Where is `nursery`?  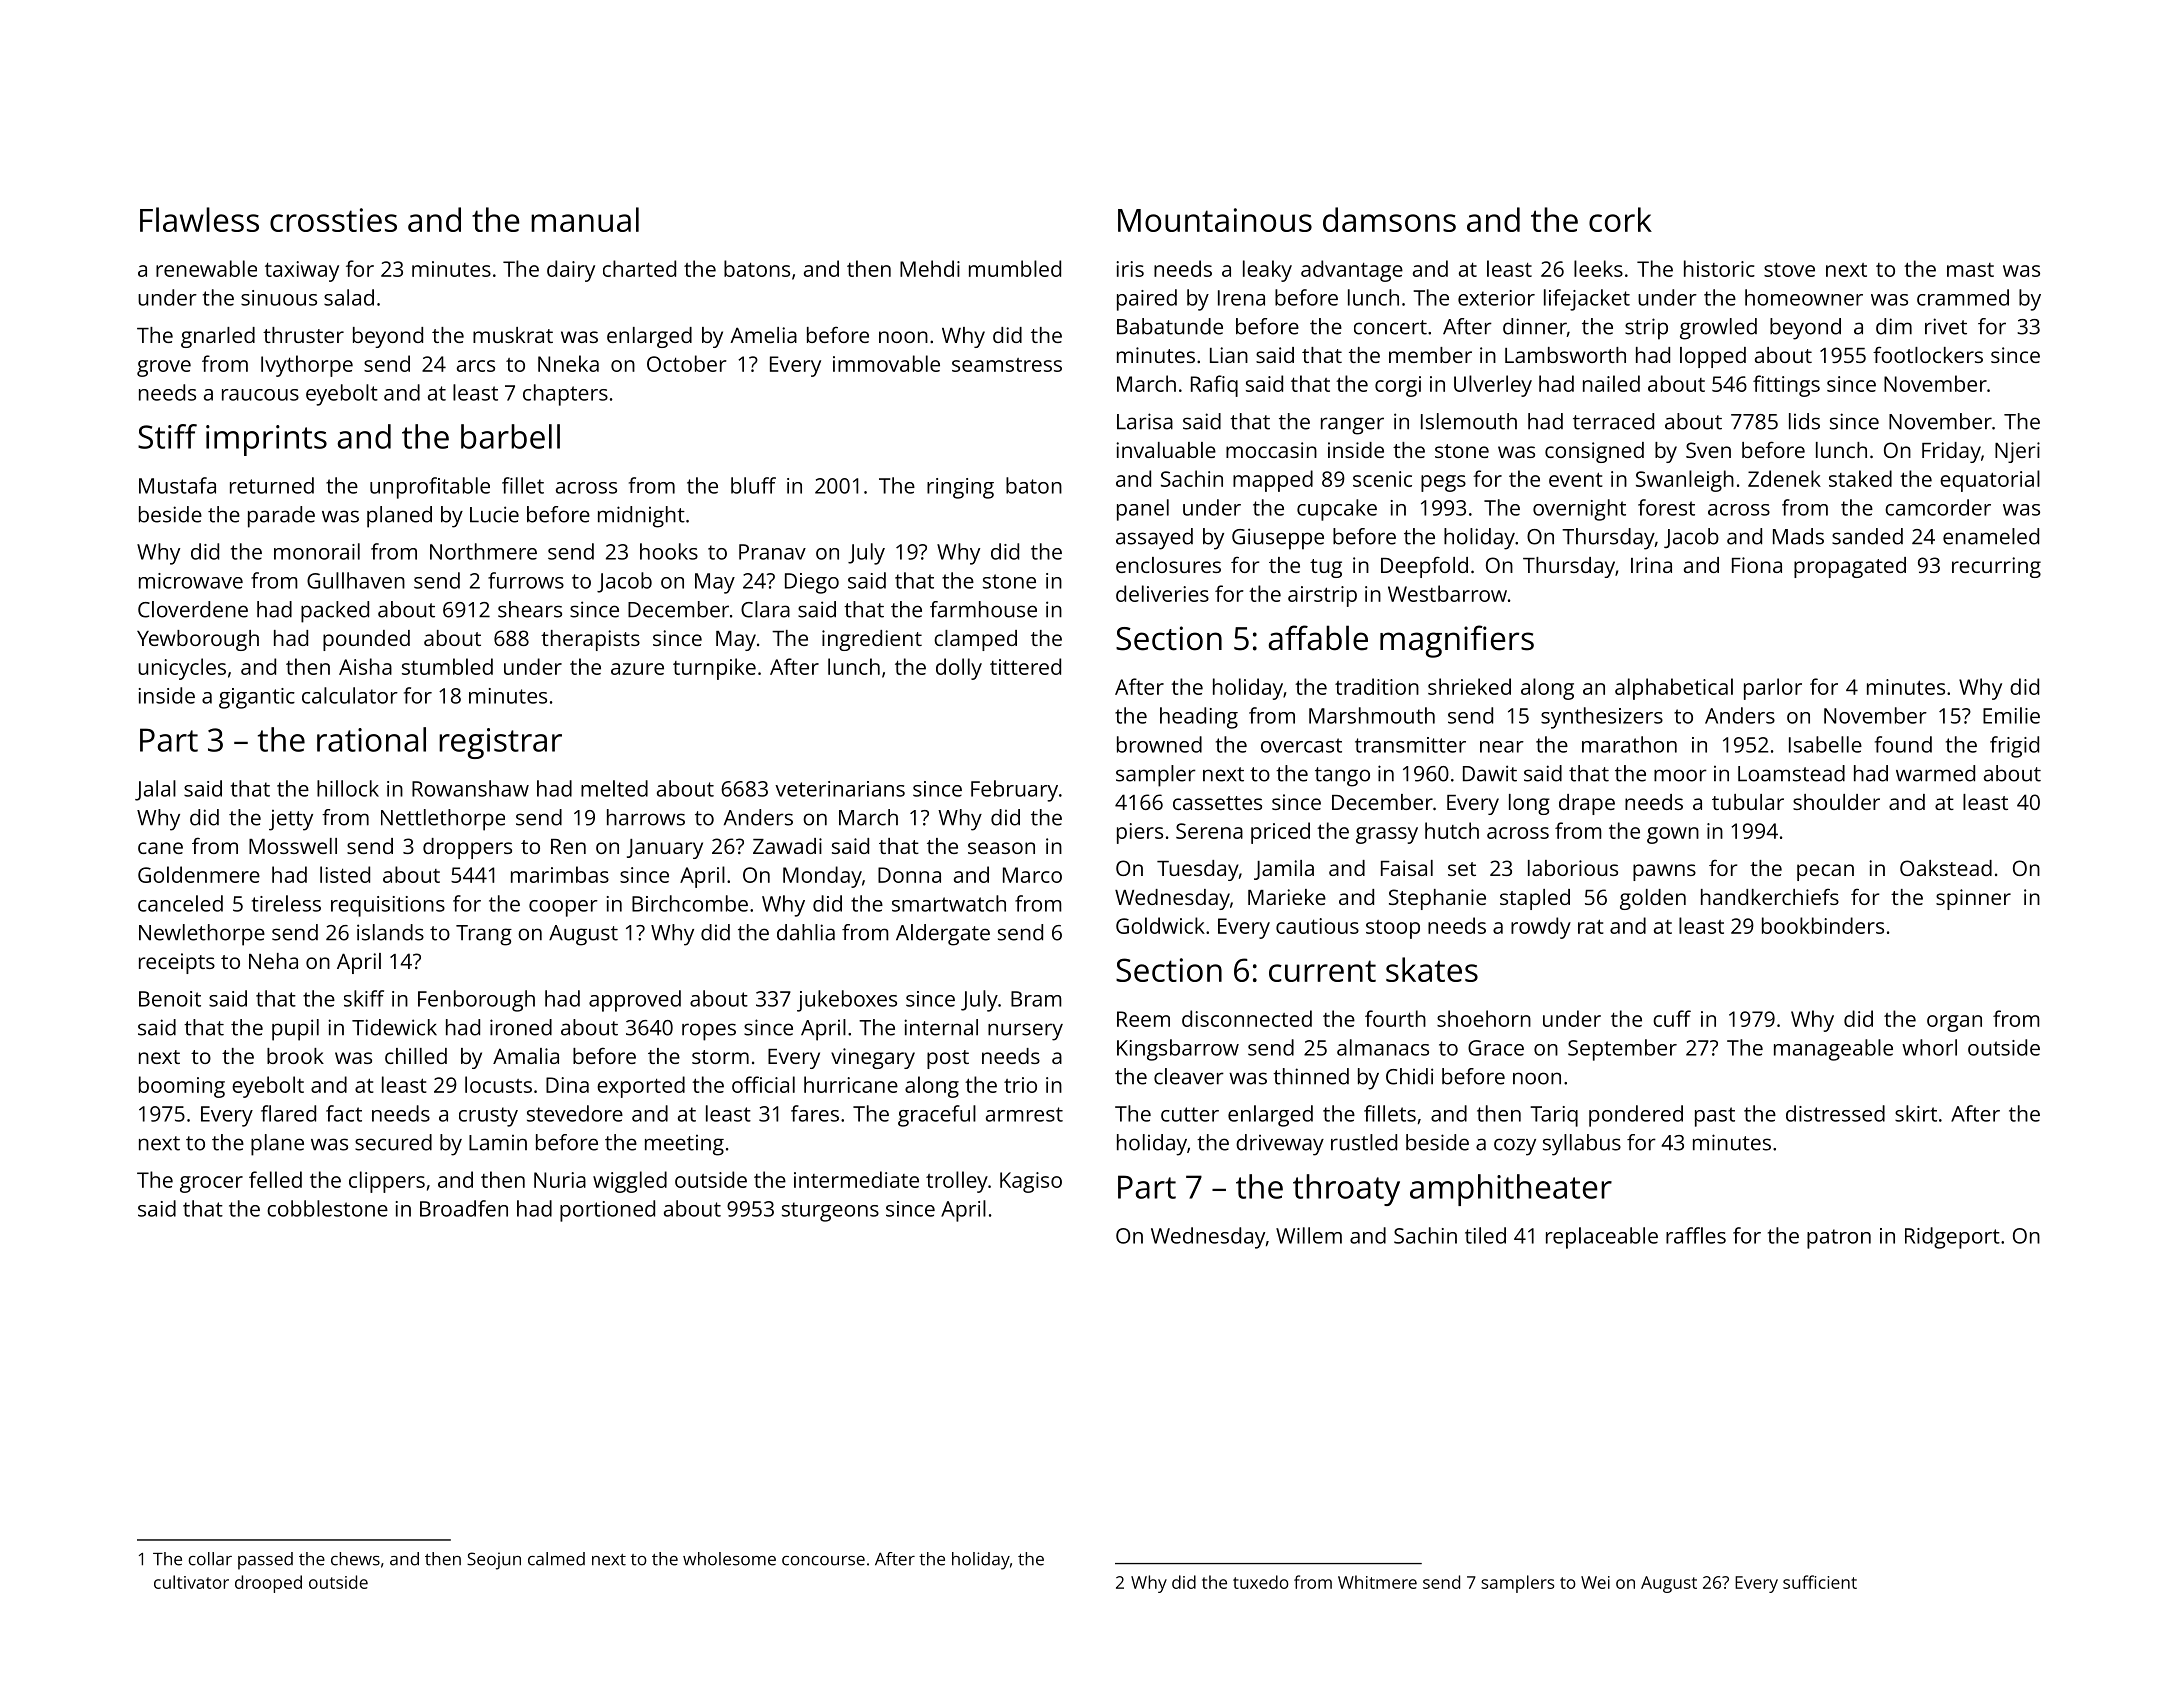
nursery is located at coordinates (1025, 1032).
